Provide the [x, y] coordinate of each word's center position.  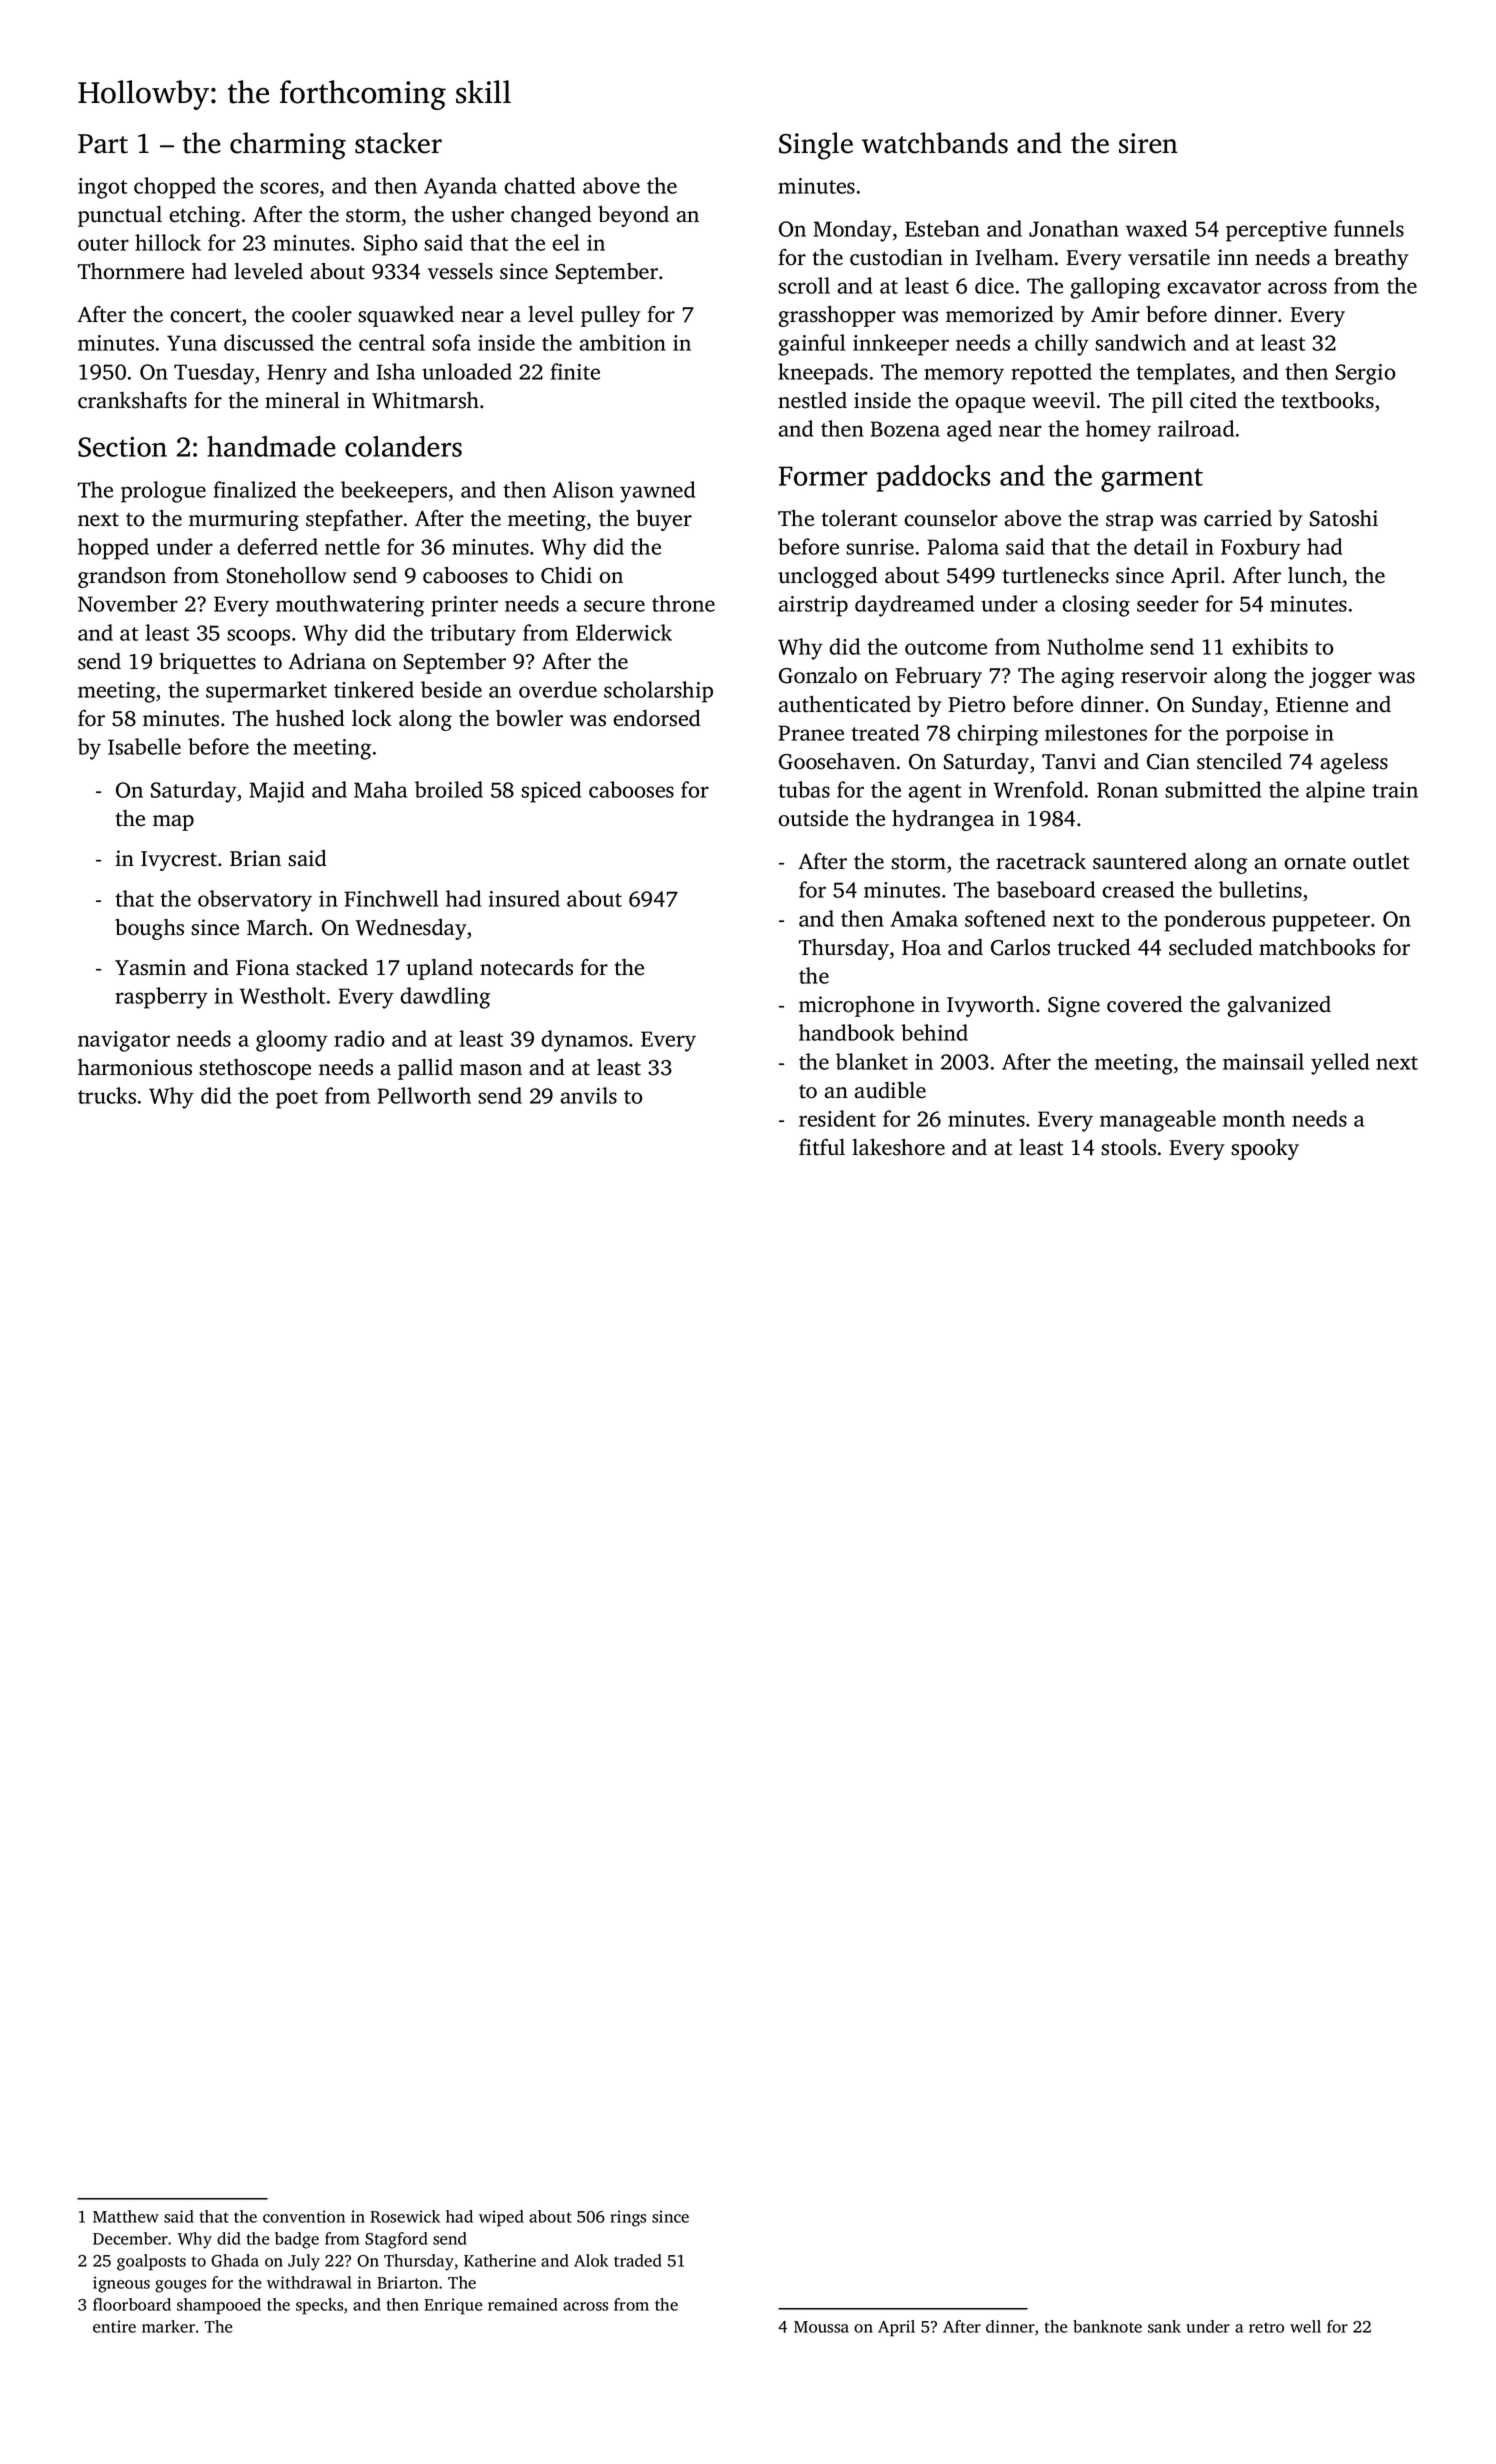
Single [816, 146]
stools [1128, 1147]
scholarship [658, 692]
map [173, 823]
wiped [501, 2218]
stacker [398, 143]
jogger [1340, 677]
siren [1148, 143]
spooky [1265, 1149]
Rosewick [405, 2216]
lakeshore [898, 1147]
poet [297, 1099]
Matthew [126, 2216]
